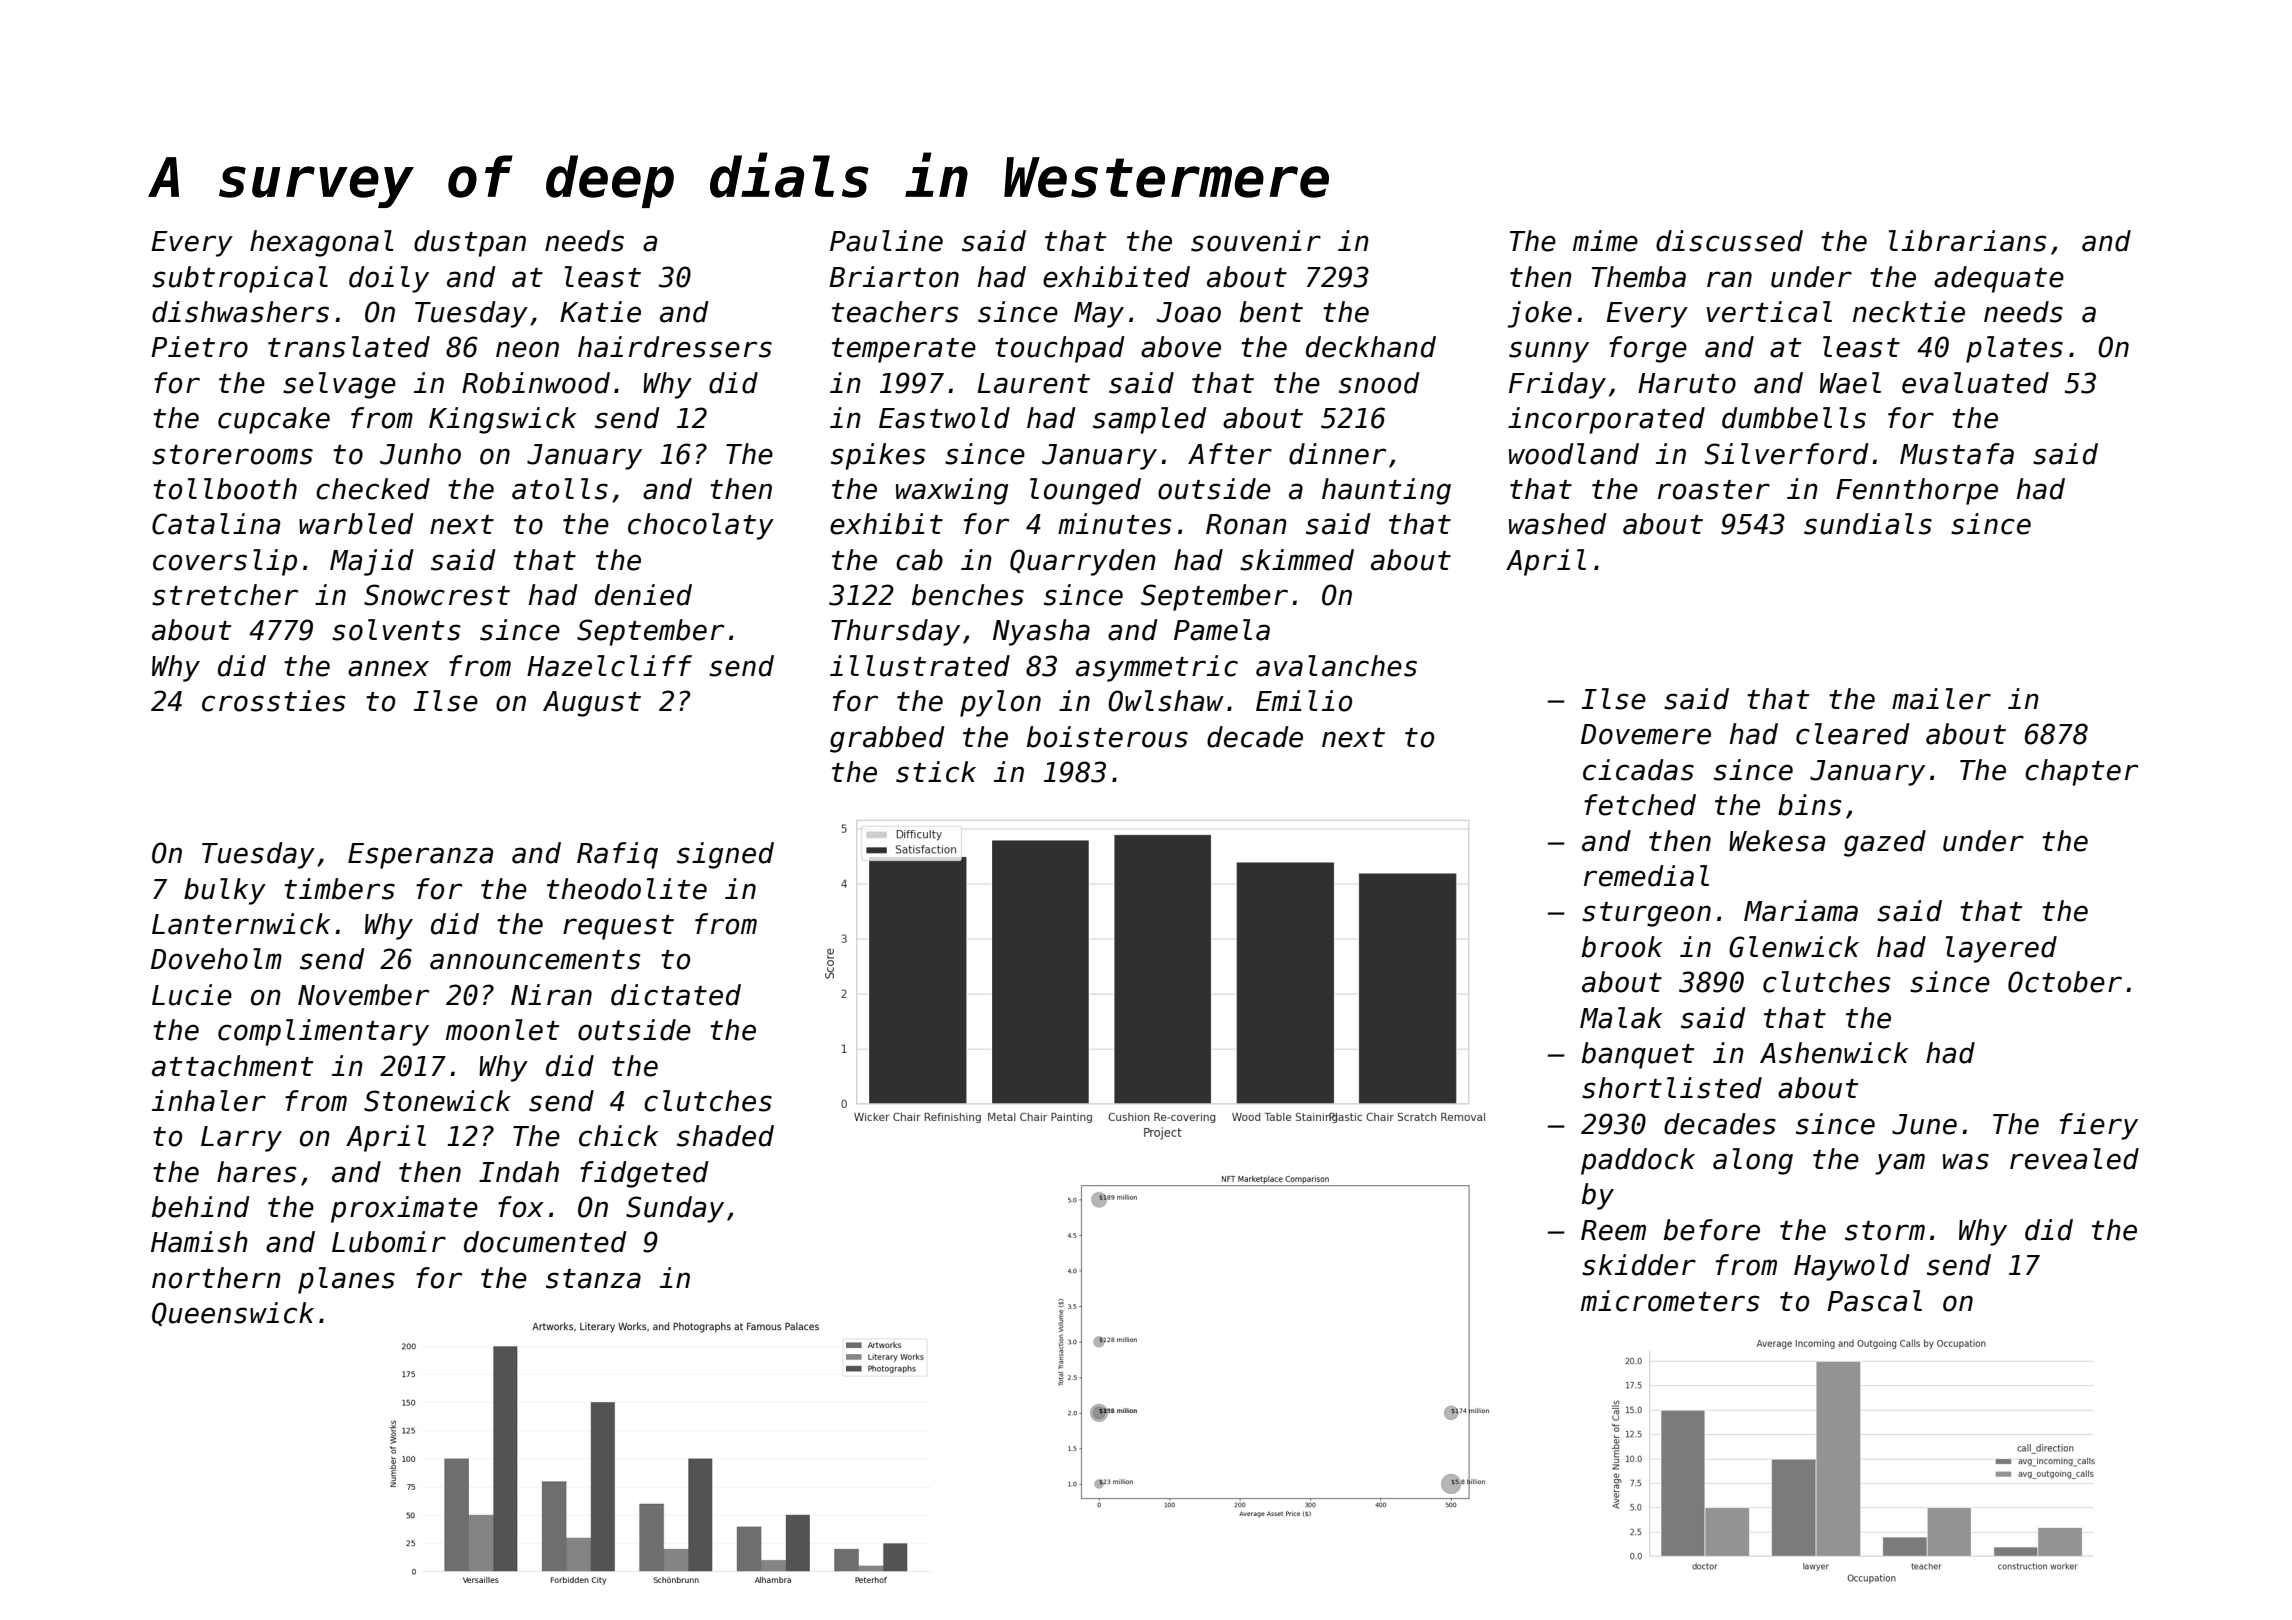 The image size is (2292, 1620). I want to click on chapter, so click(2081, 772).
